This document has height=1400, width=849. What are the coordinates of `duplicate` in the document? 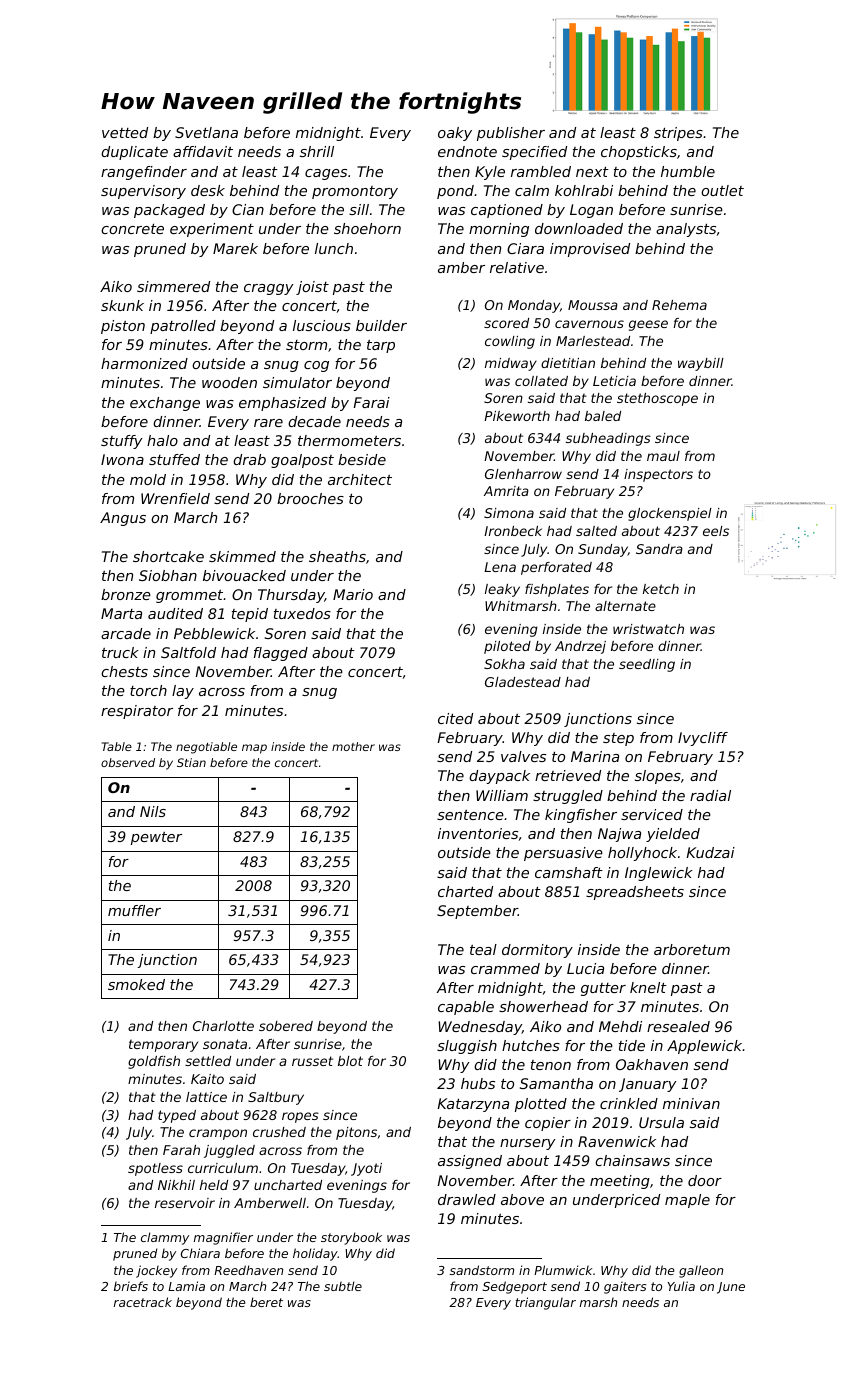 It's located at (134, 153).
